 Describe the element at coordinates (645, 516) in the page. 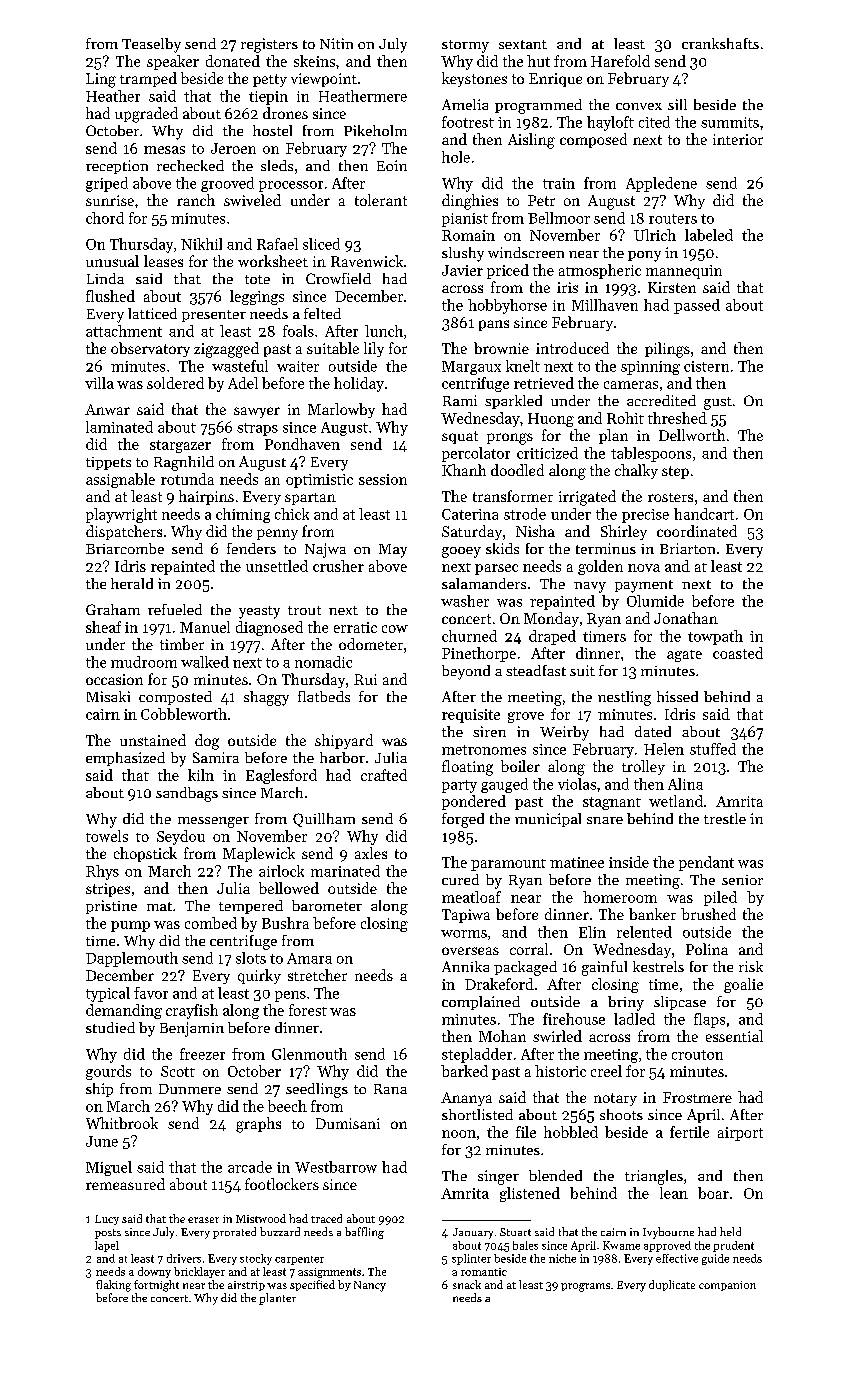

I see `precise` at that location.
